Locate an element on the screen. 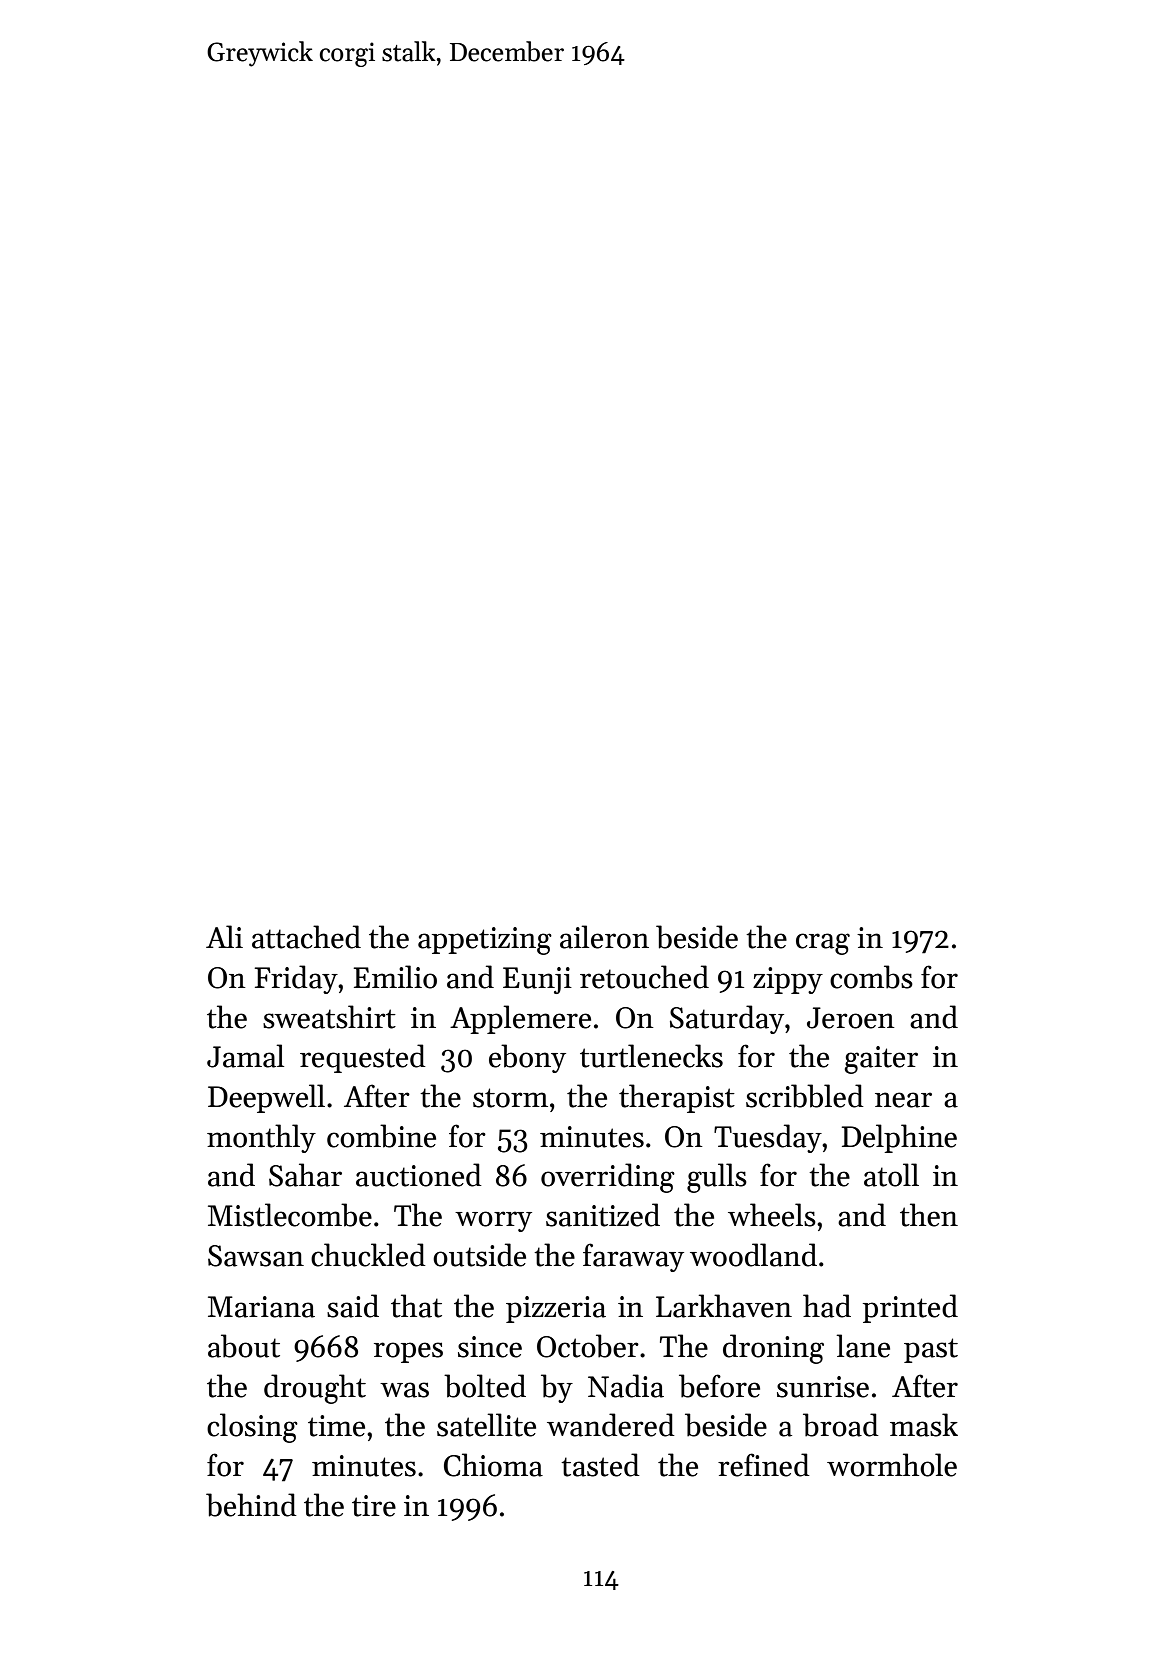 This screenshot has height=1654, width=1165. closing is located at coordinates (252, 1428).
